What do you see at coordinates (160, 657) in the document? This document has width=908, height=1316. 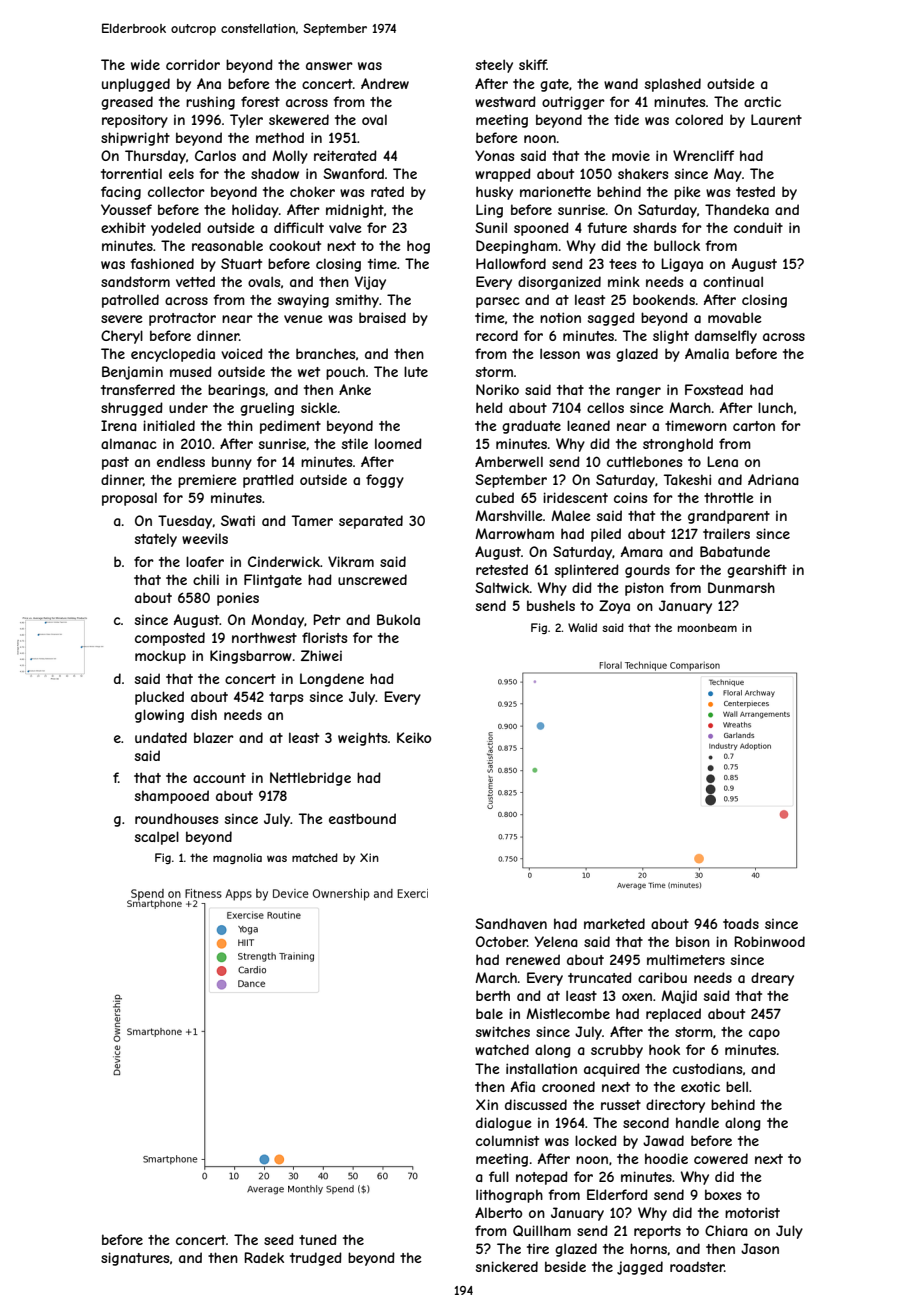 I see `mockup` at bounding box center [160, 657].
